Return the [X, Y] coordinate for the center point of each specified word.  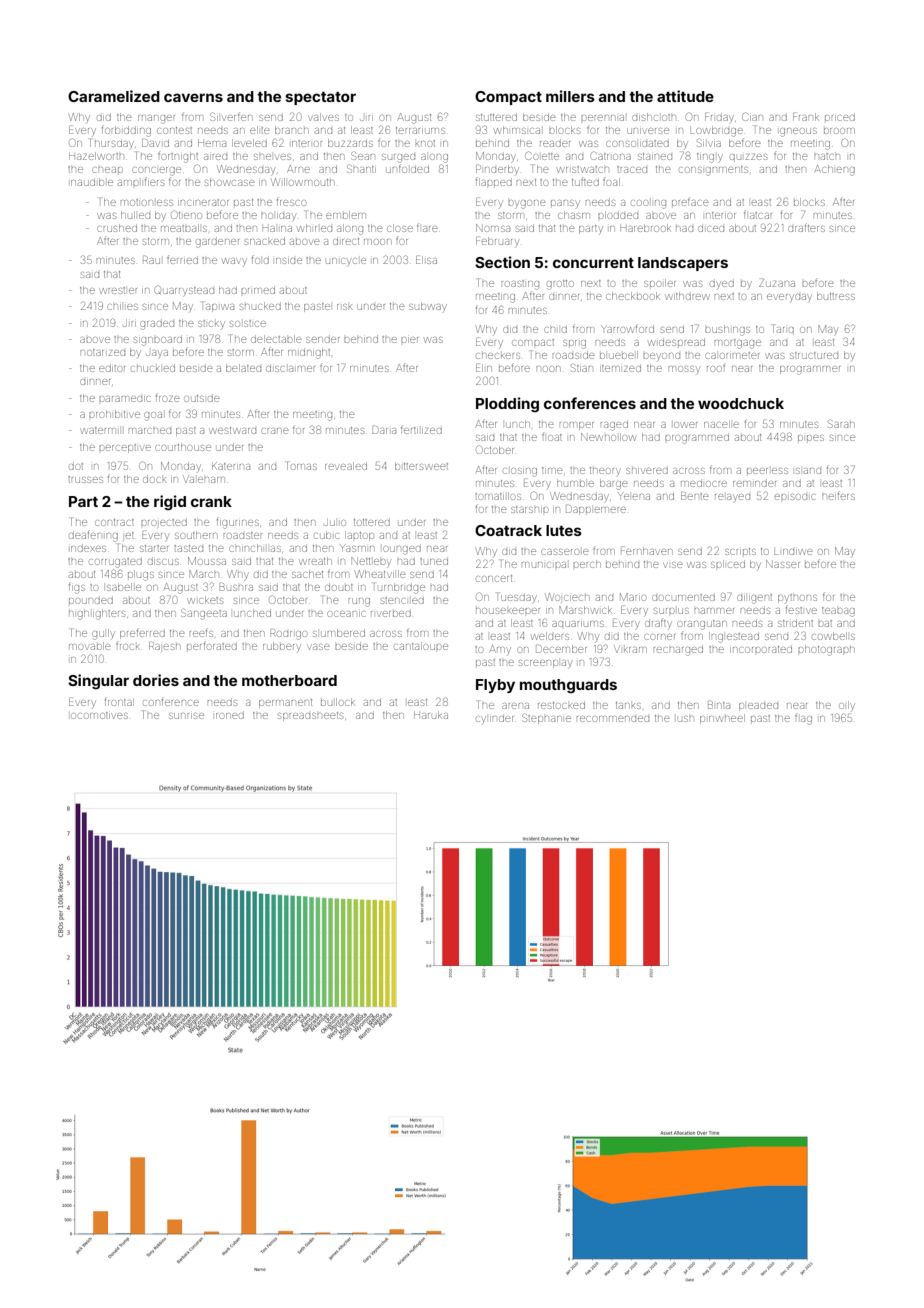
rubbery [282, 646]
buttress [836, 296]
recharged [678, 651]
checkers [498, 356]
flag [803, 720]
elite [260, 130]
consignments [714, 171]
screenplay [545, 664]
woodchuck [741, 403]
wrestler [118, 290]
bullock [338, 702]
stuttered [496, 117]
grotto [560, 285]
